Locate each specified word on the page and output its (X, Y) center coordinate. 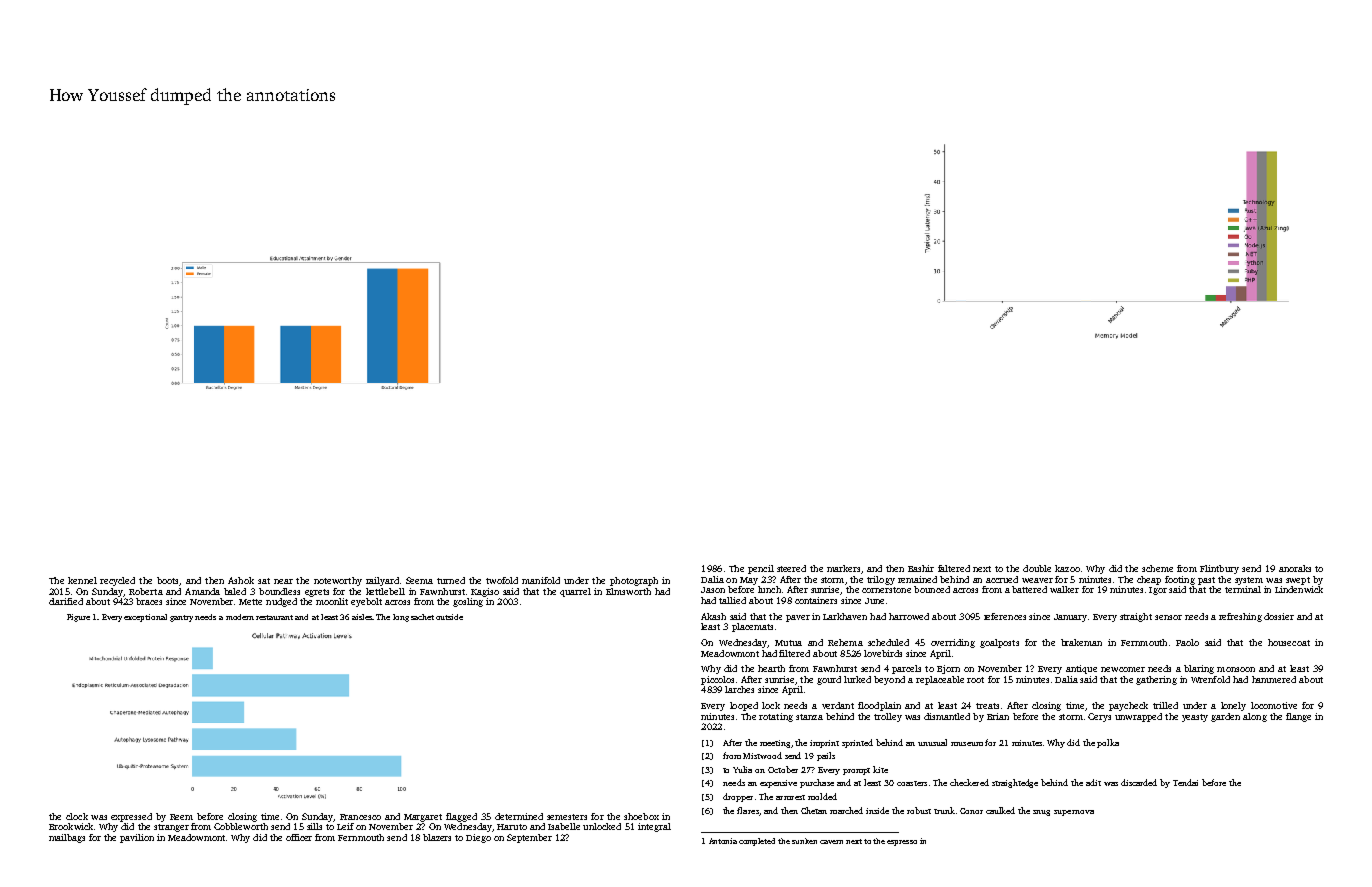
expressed (131, 817)
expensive (778, 784)
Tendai (1185, 782)
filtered (794, 653)
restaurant (274, 617)
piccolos (717, 680)
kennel (82, 580)
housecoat (1289, 642)
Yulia (742, 769)
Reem (181, 817)
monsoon (1236, 669)
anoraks (1295, 568)
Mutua (788, 643)
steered (791, 568)
